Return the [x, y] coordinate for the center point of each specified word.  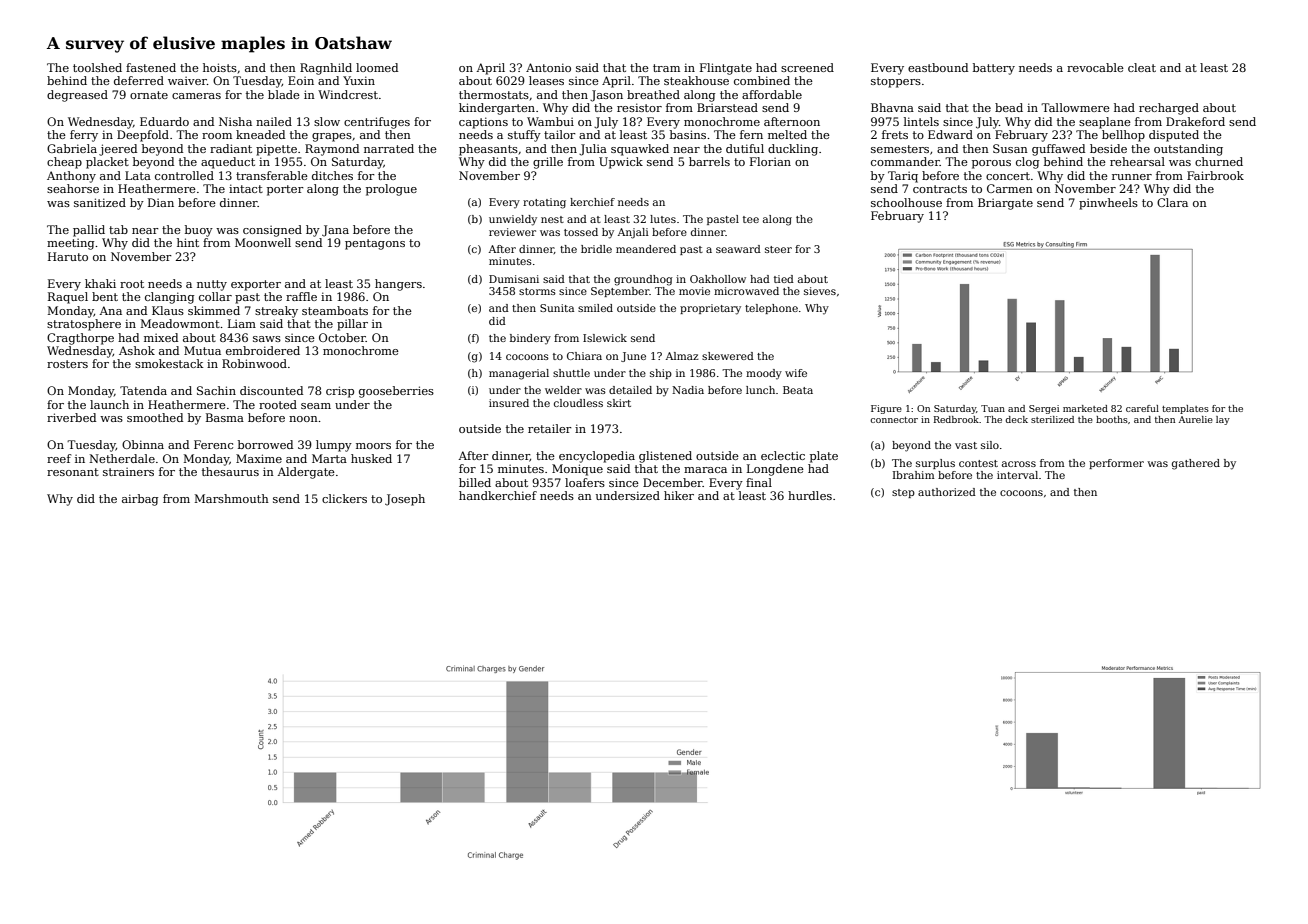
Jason [606, 96]
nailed [274, 121]
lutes [663, 219]
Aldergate [306, 473]
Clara [1172, 202]
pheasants [488, 150]
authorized [947, 492]
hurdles [810, 495]
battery [994, 69]
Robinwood [254, 363]
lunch [760, 390]
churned [1219, 161]
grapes [332, 137]
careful [1142, 408]
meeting [70, 244]
